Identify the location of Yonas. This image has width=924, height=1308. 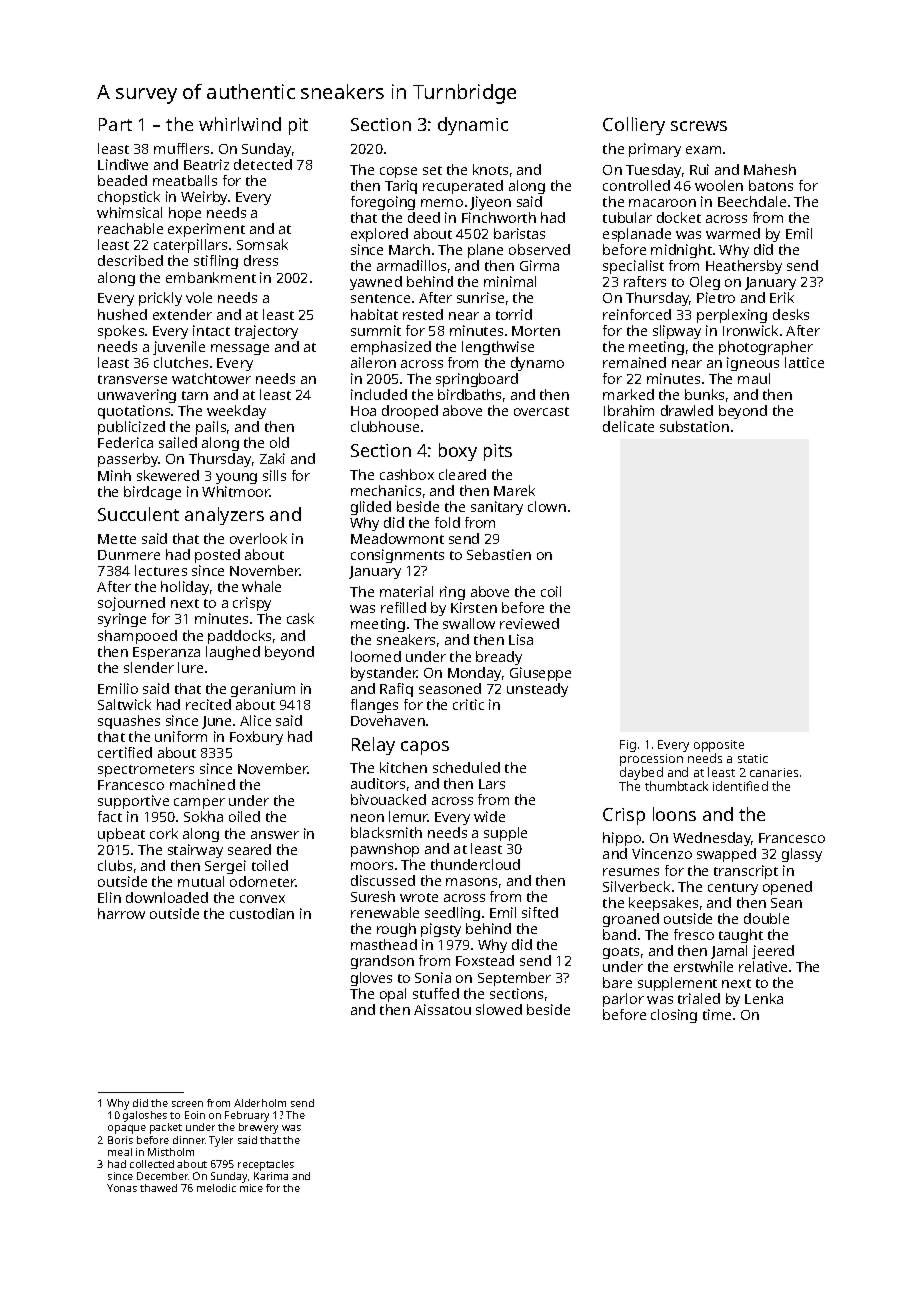
(122, 1188).
